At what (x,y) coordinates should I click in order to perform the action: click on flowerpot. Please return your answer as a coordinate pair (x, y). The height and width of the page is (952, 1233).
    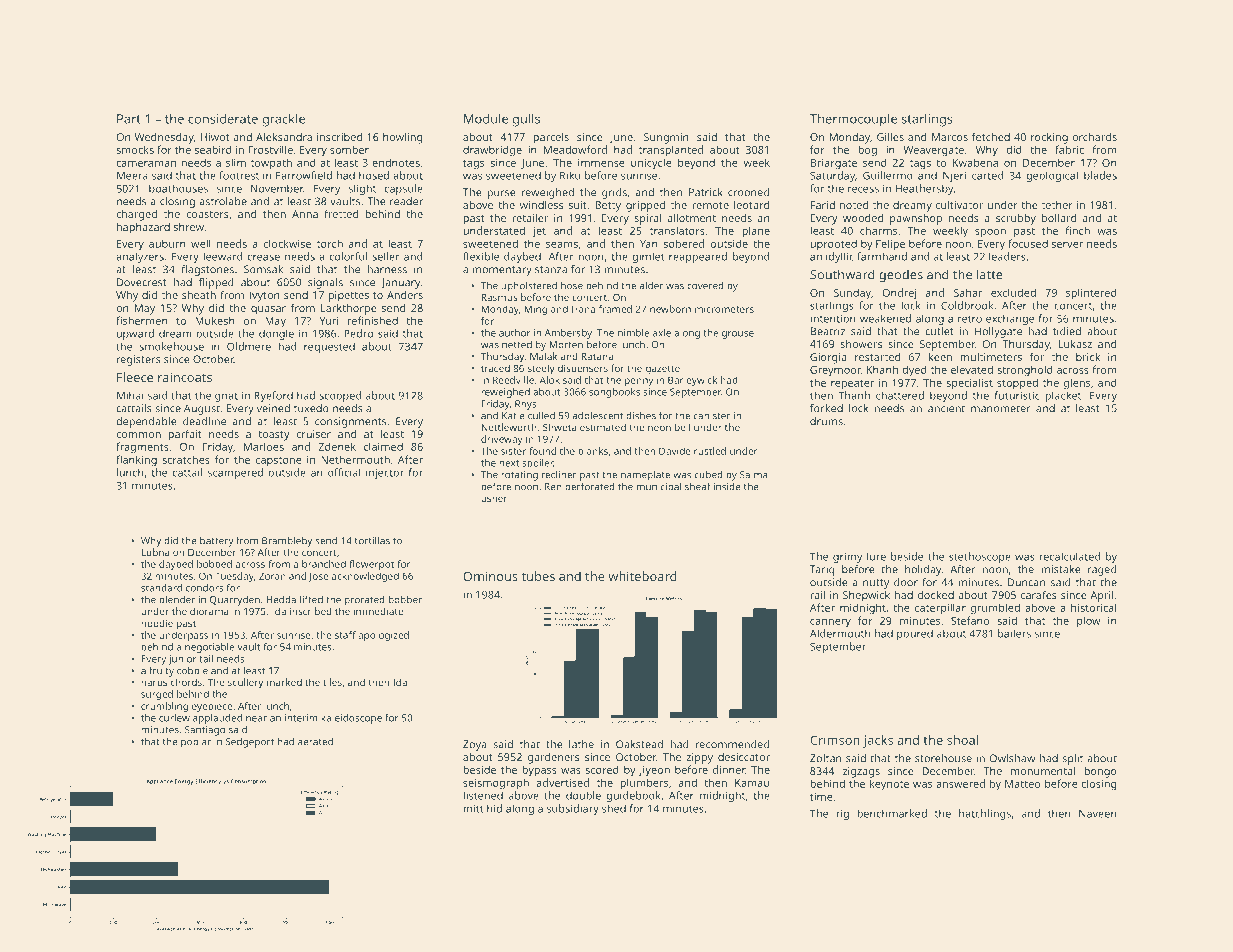
    Looking at the image, I should click on (371, 565).
